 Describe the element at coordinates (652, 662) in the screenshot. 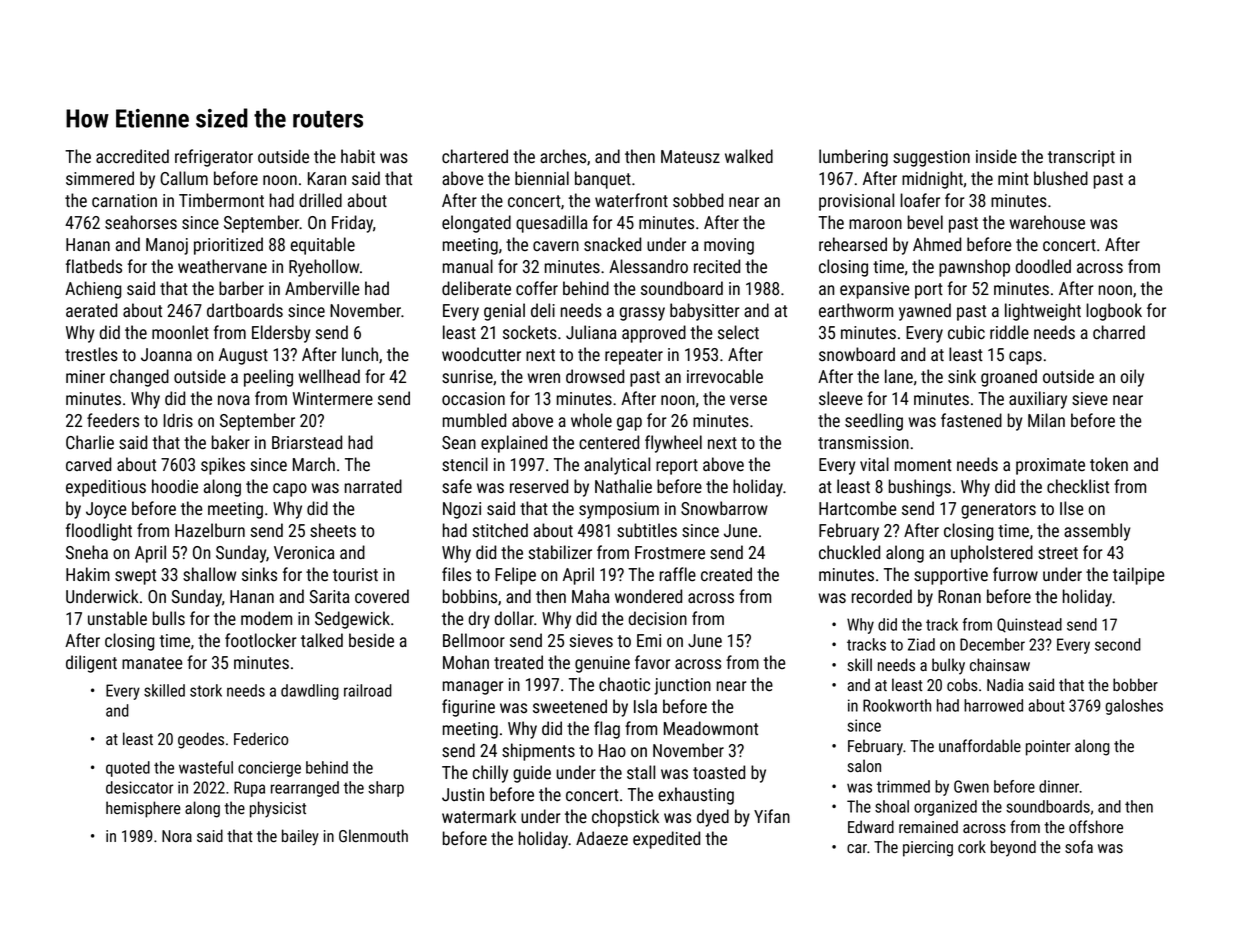

I see `favor` at that location.
